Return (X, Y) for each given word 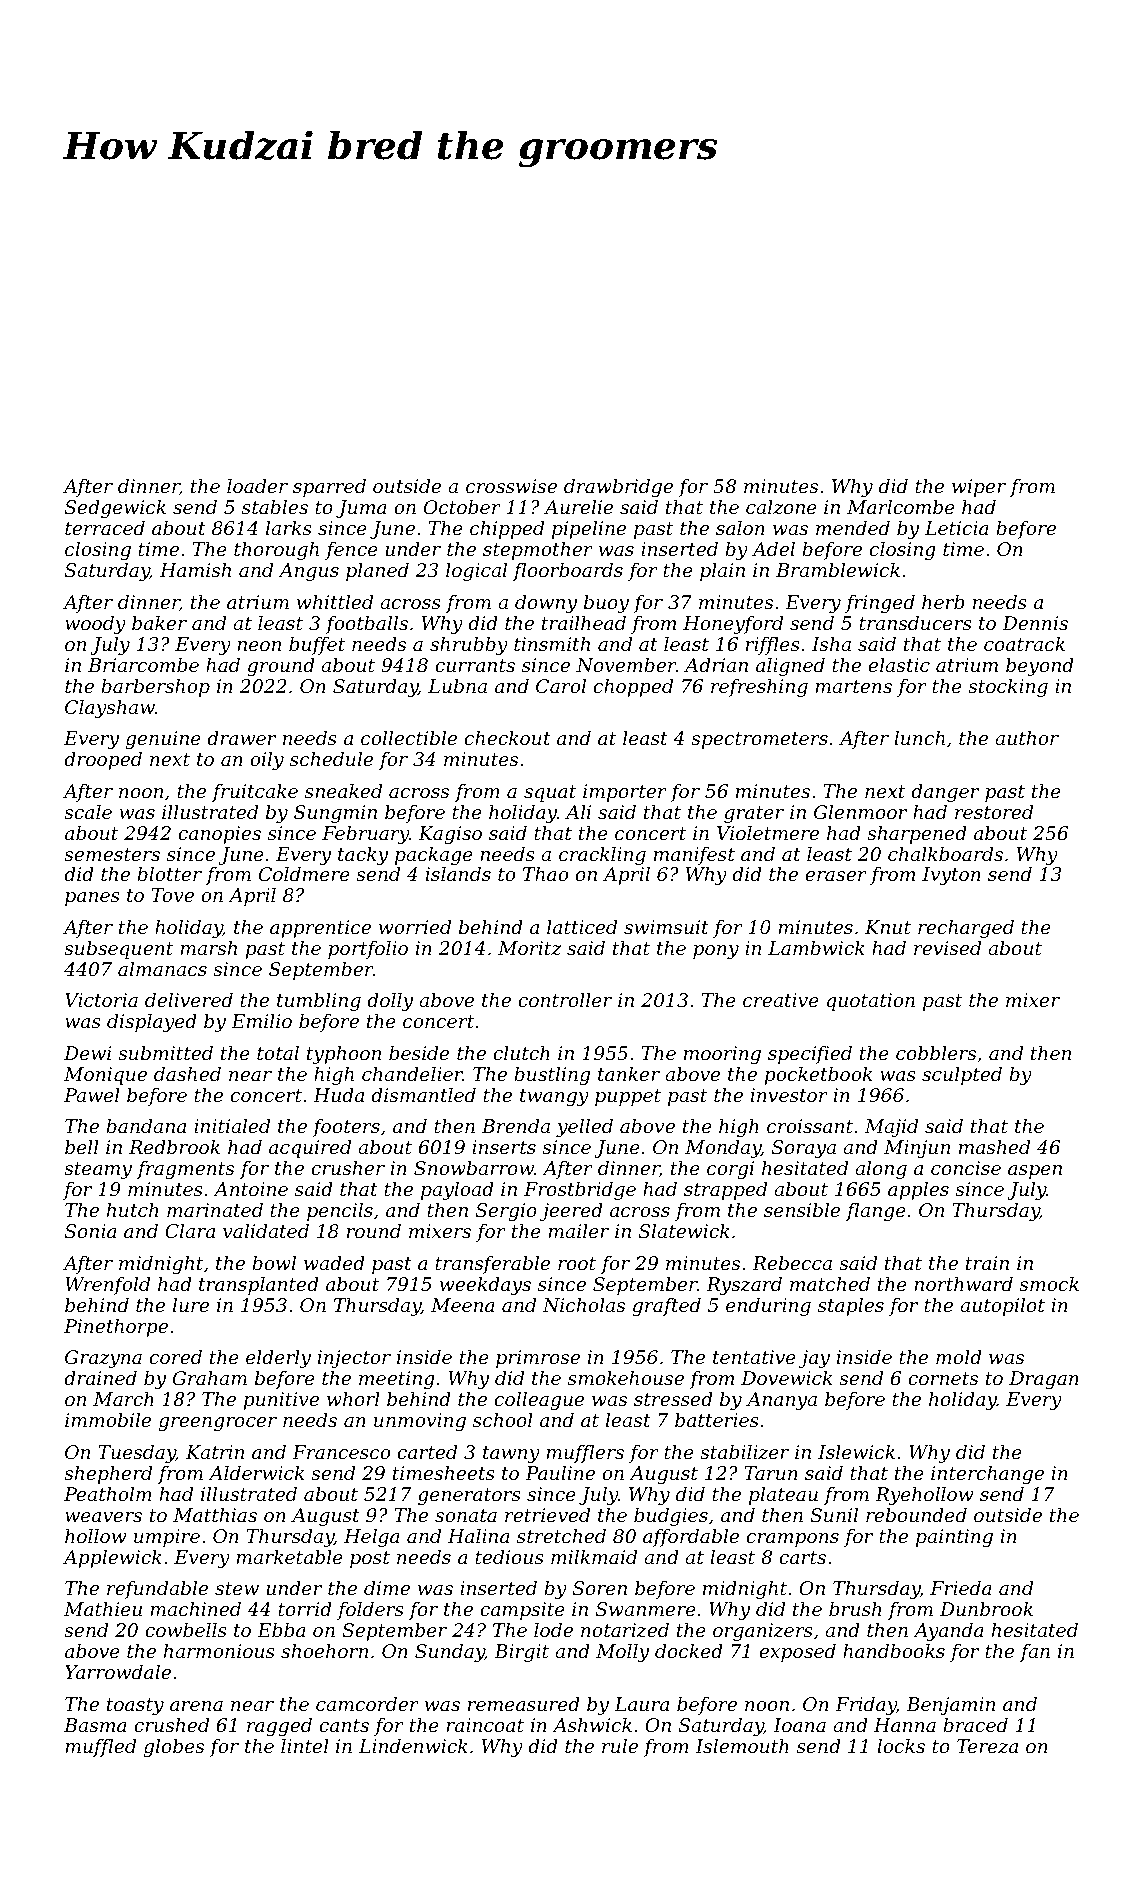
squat (550, 793)
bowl (274, 1263)
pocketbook (818, 1076)
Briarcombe (143, 665)
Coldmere (304, 874)
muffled (100, 1748)
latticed (582, 927)
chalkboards (945, 854)
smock (1049, 1284)
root (577, 1263)
